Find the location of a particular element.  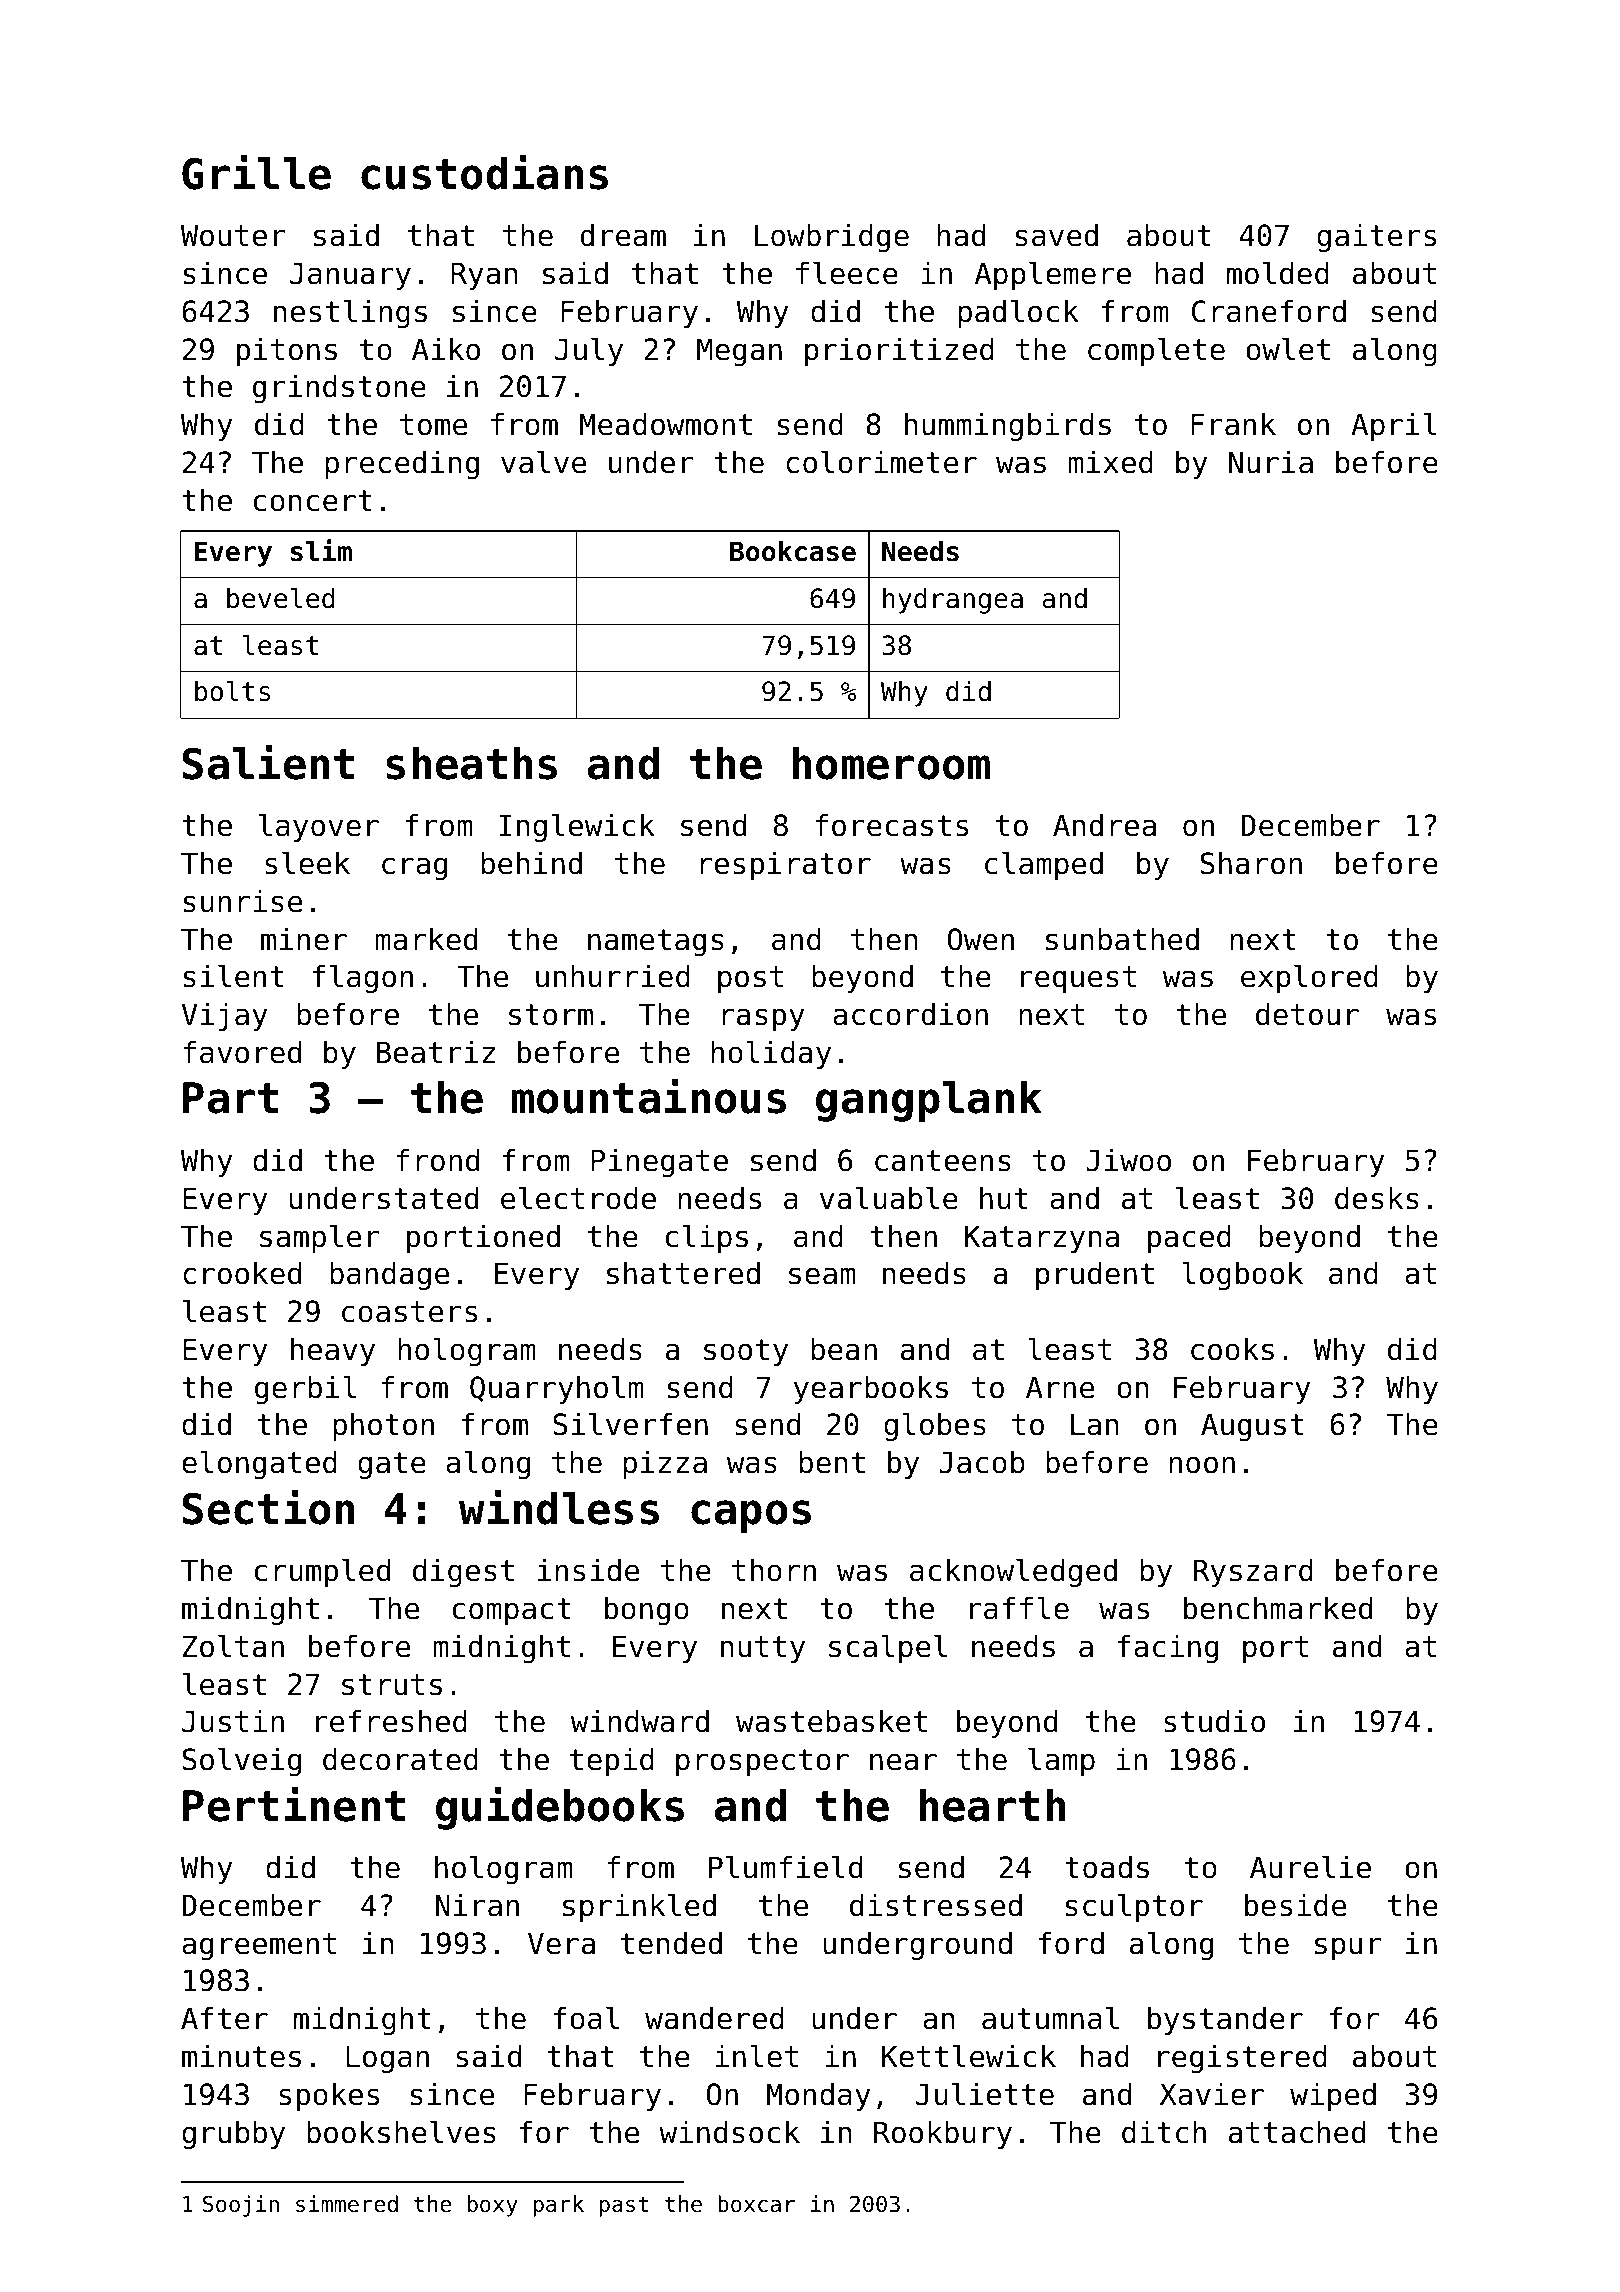

Aurelie is located at coordinates (1310, 1867).
